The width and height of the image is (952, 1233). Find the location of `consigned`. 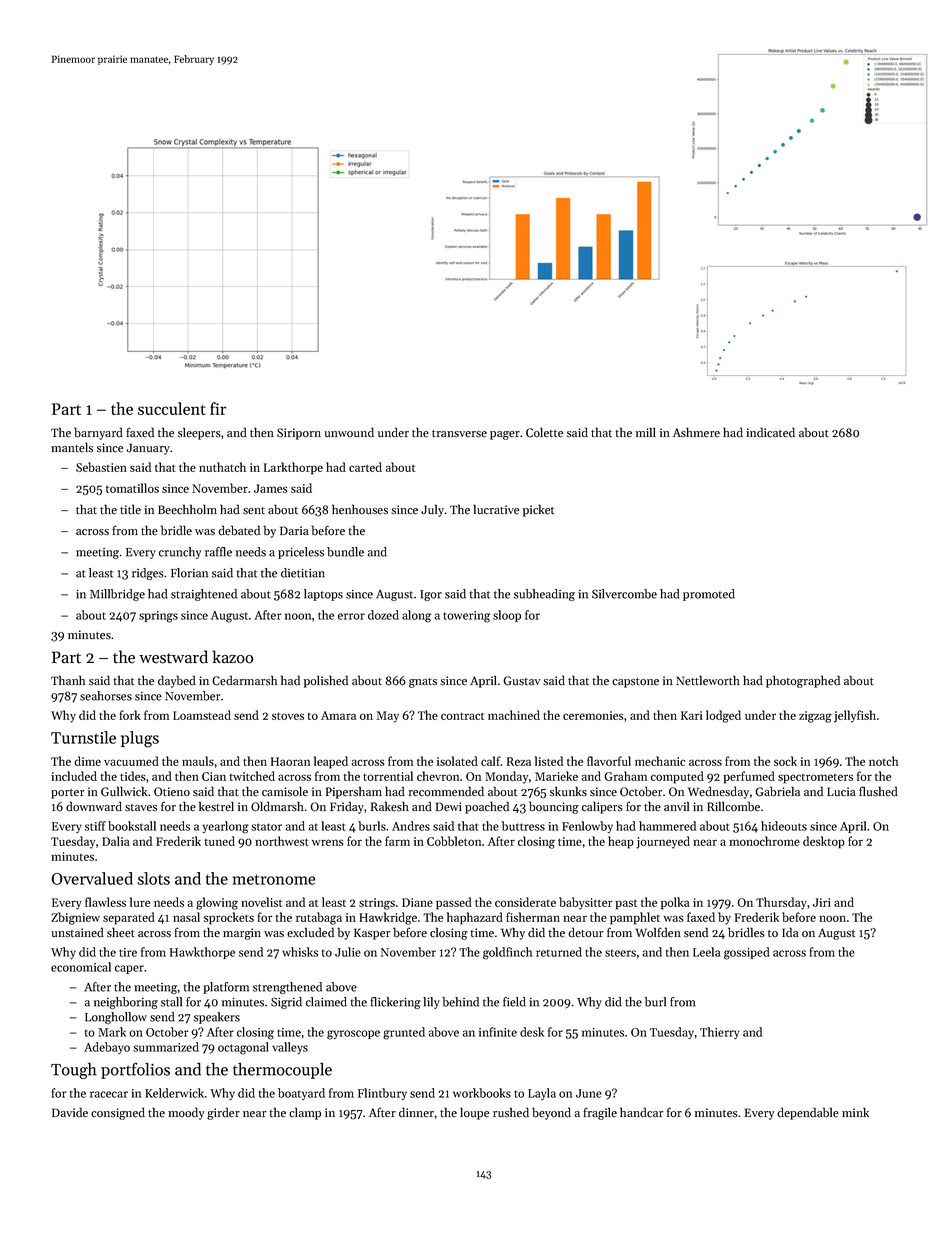

consigned is located at coordinates (118, 1113).
